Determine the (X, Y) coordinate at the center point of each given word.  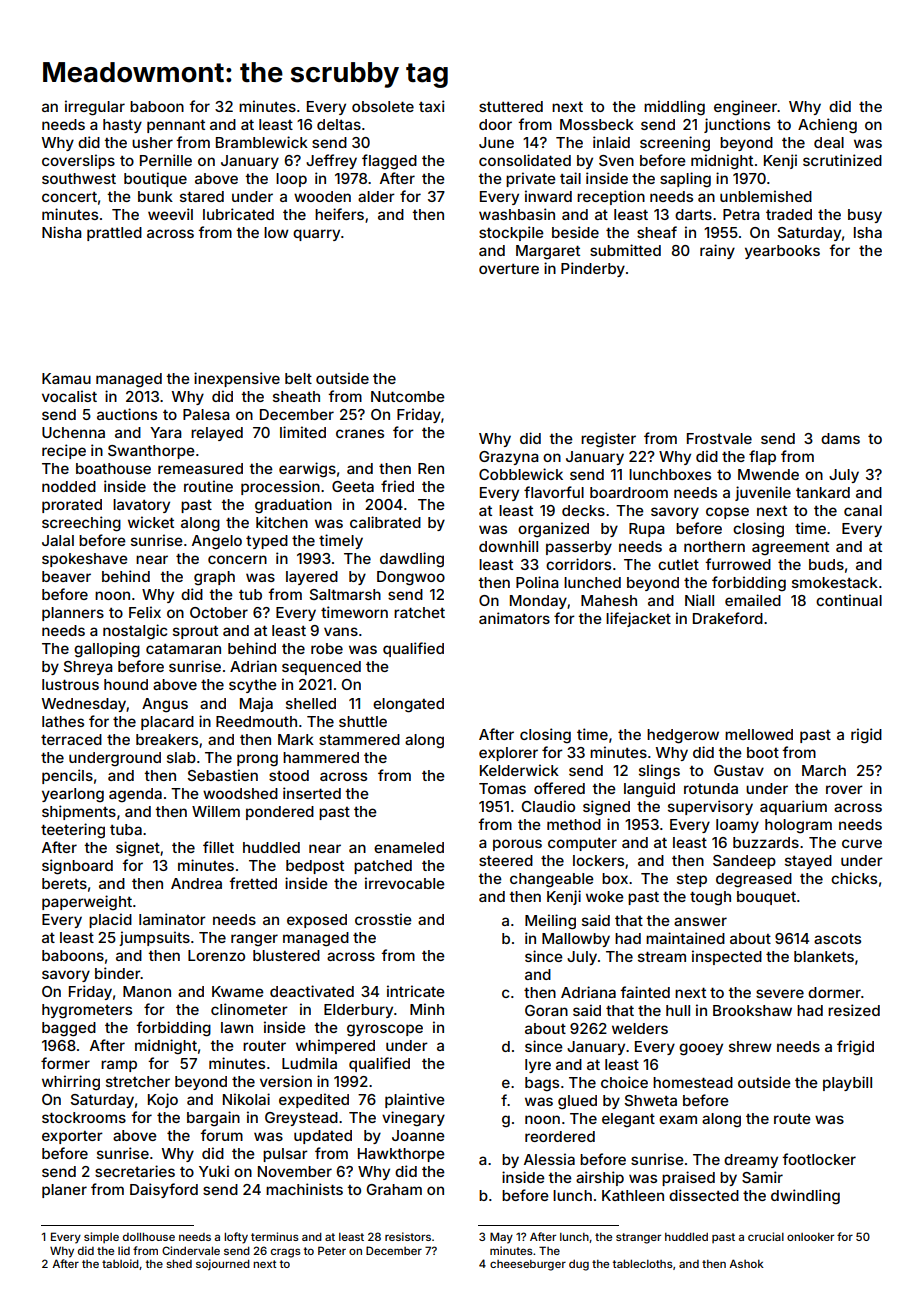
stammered (359, 739)
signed (606, 808)
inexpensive (237, 379)
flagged (389, 162)
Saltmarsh (345, 594)
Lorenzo (216, 955)
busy (865, 216)
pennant (176, 126)
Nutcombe (408, 396)
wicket (151, 522)
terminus (275, 1236)
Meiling (550, 922)
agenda (135, 795)
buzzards (766, 842)
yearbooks (782, 252)
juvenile (763, 493)
